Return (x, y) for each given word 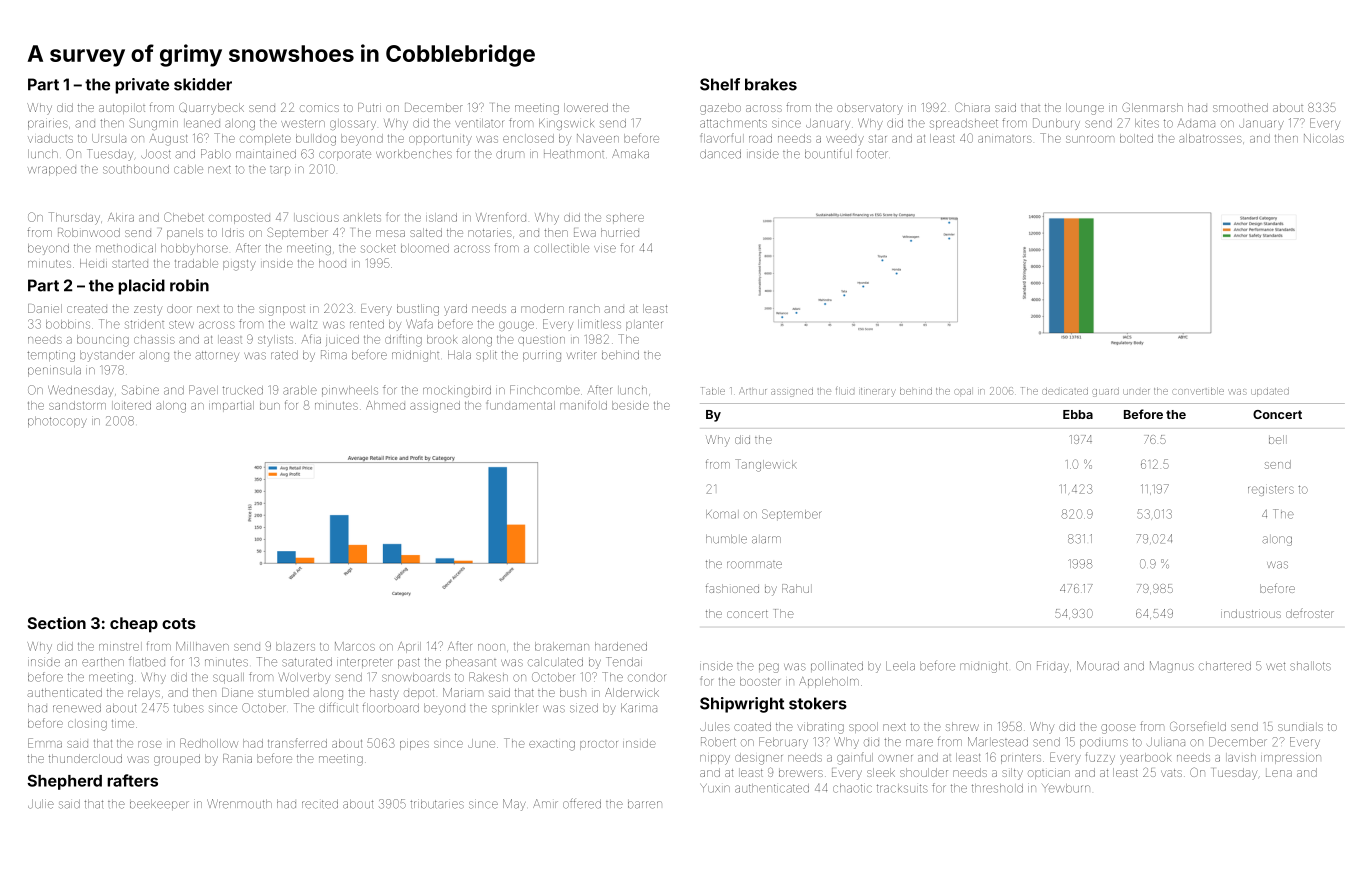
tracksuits (902, 788)
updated (1270, 392)
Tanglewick (766, 465)
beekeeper (159, 804)
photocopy (57, 422)
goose (1118, 729)
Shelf (720, 84)
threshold (997, 788)
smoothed (1240, 107)
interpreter (365, 663)
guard (1106, 393)
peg (769, 668)
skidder (203, 84)
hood (332, 263)
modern (542, 308)
